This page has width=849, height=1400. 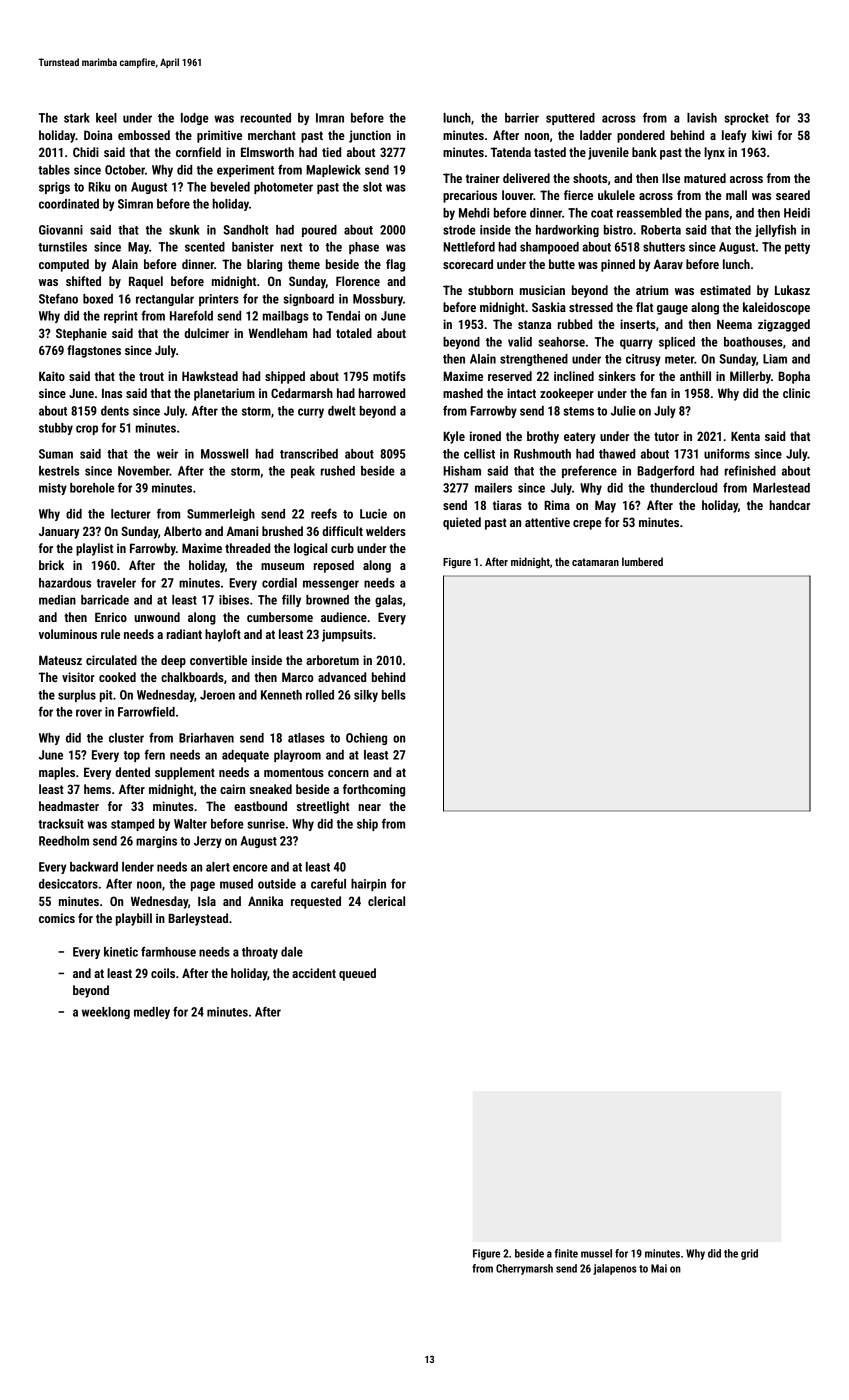 I want to click on weeklong, so click(x=106, y=1013).
